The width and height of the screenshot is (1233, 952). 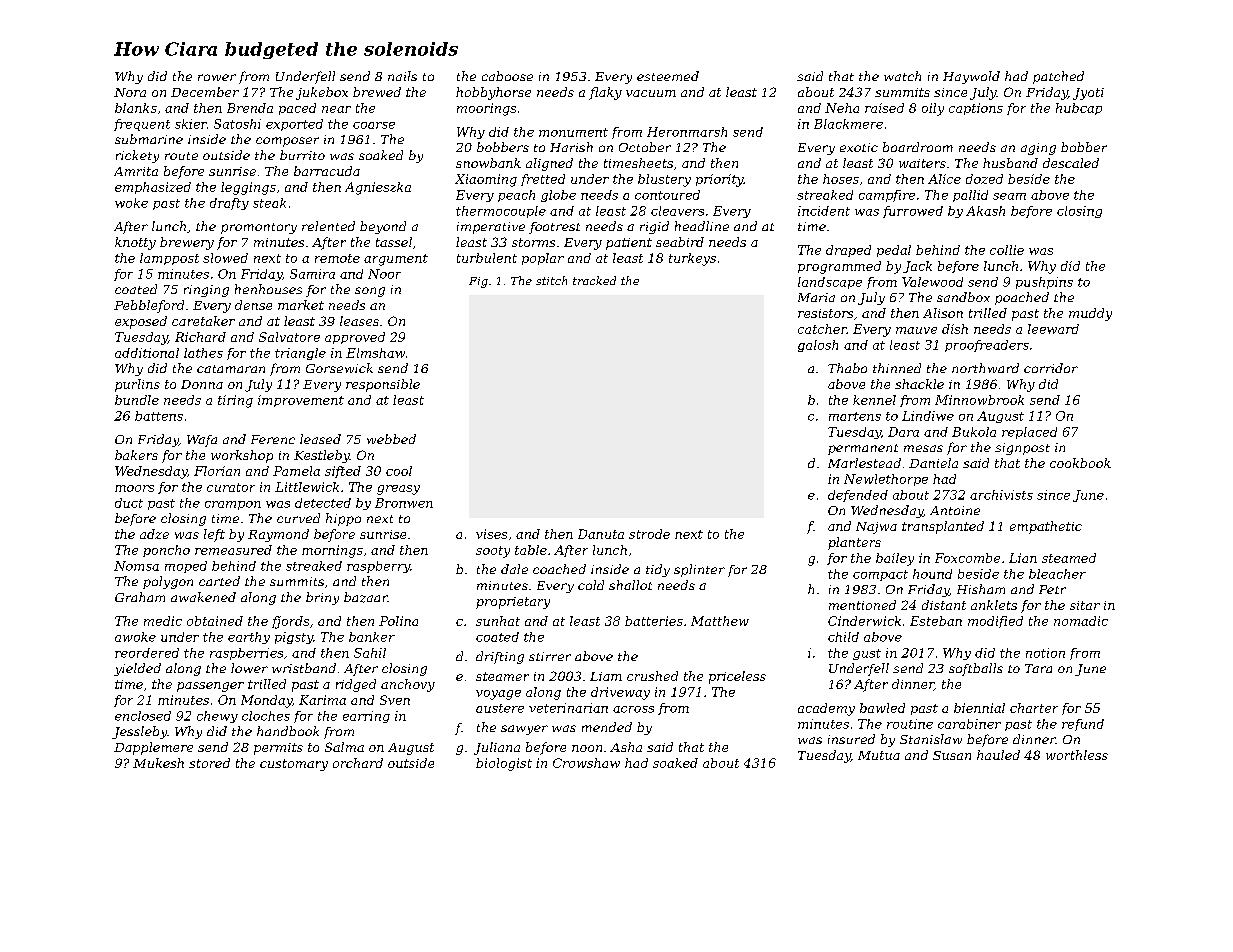 I want to click on purlins, so click(x=137, y=385).
